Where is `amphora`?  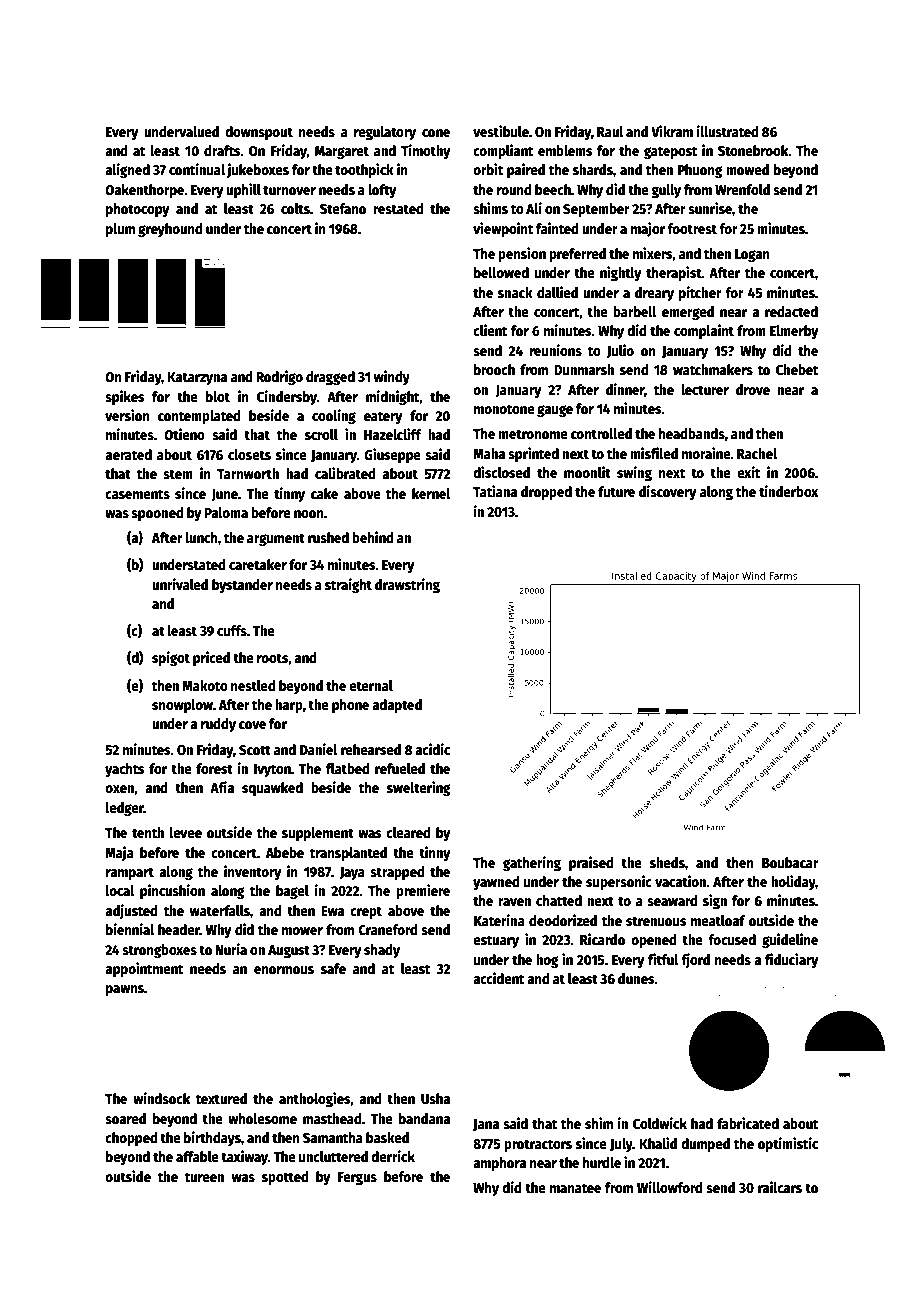 amphora is located at coordinates (499, 1164).
